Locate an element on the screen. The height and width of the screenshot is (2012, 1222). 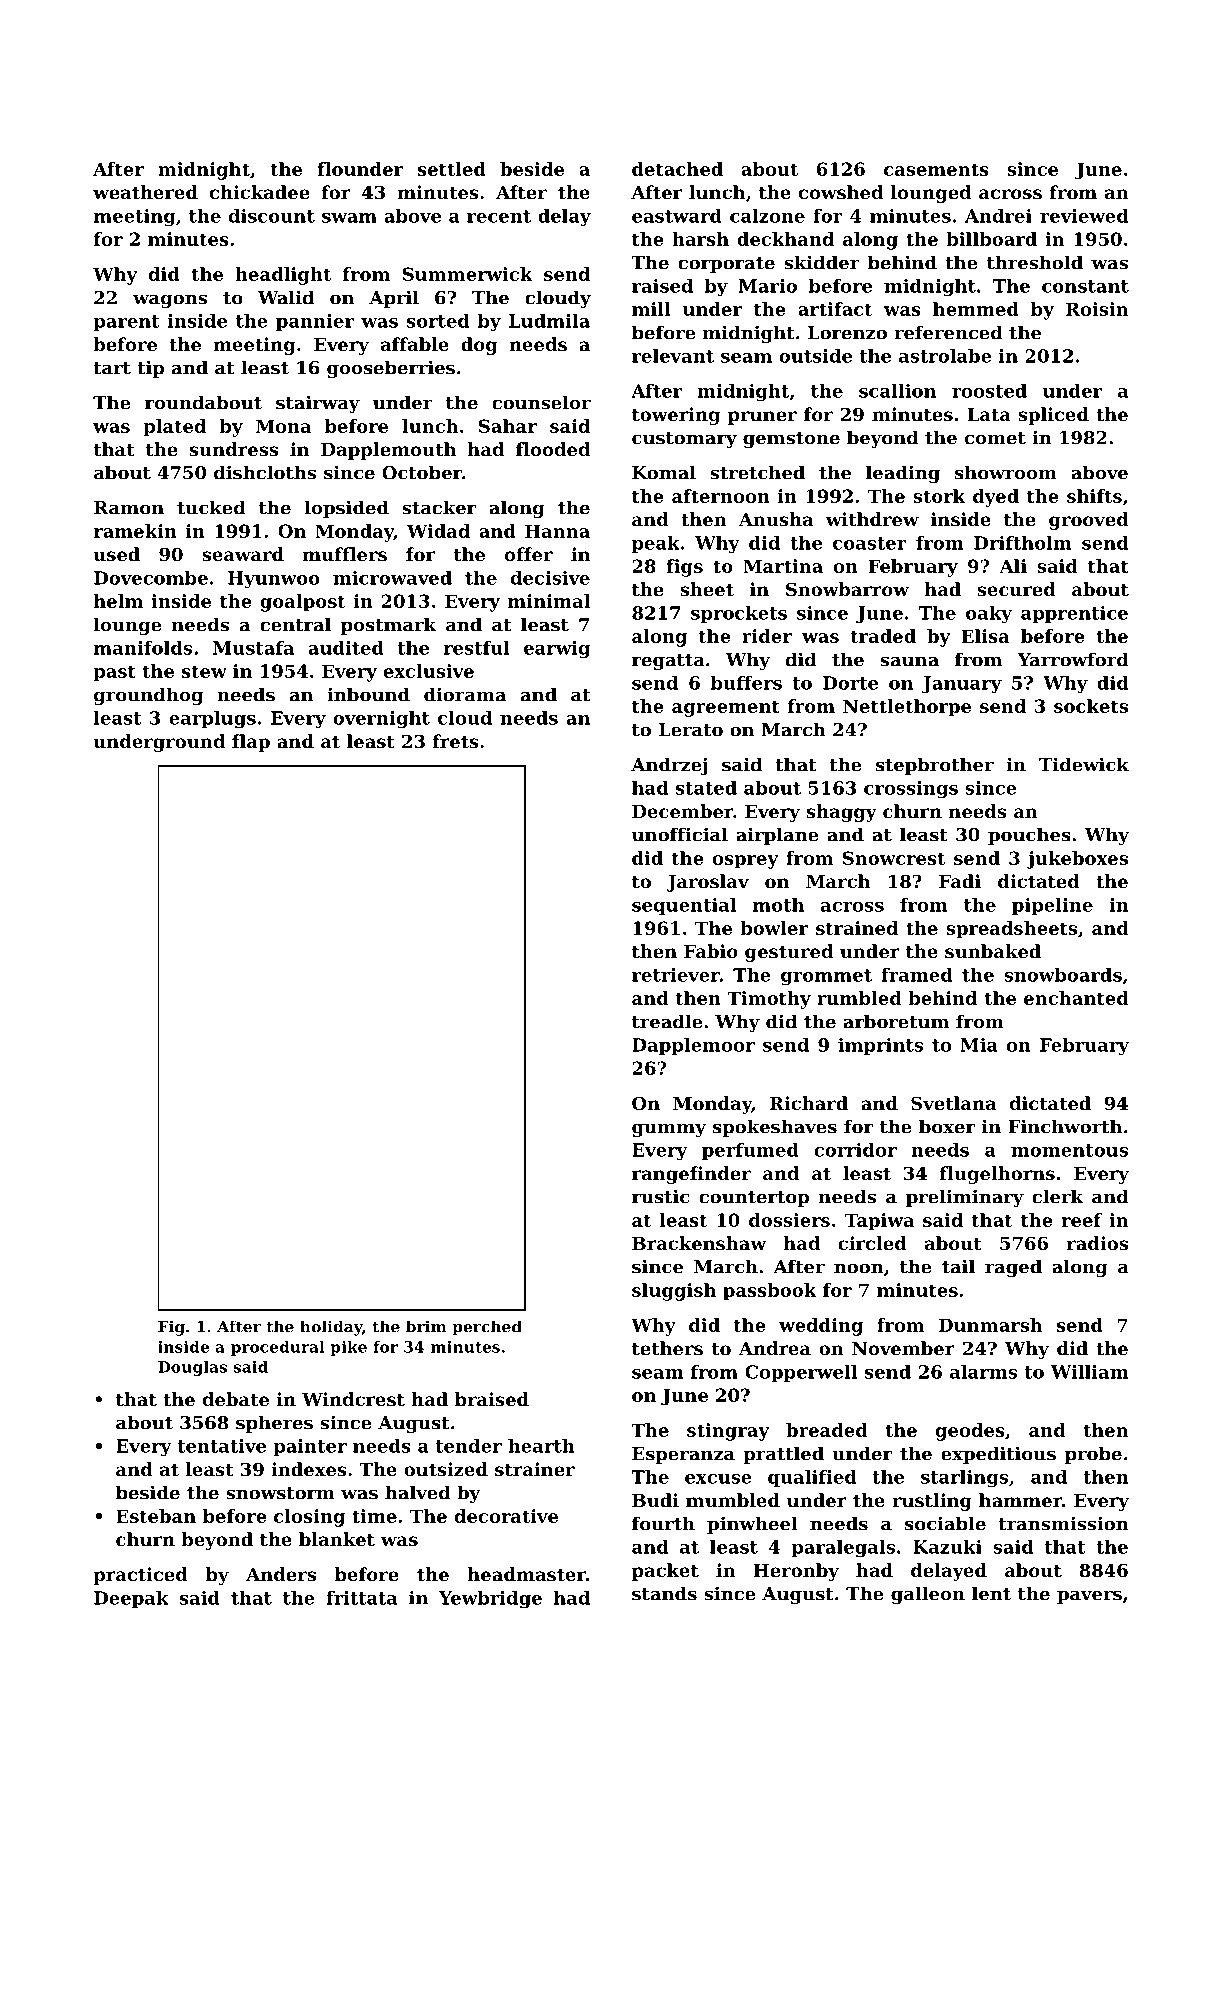
peak is located at coordinates (656, 544).
